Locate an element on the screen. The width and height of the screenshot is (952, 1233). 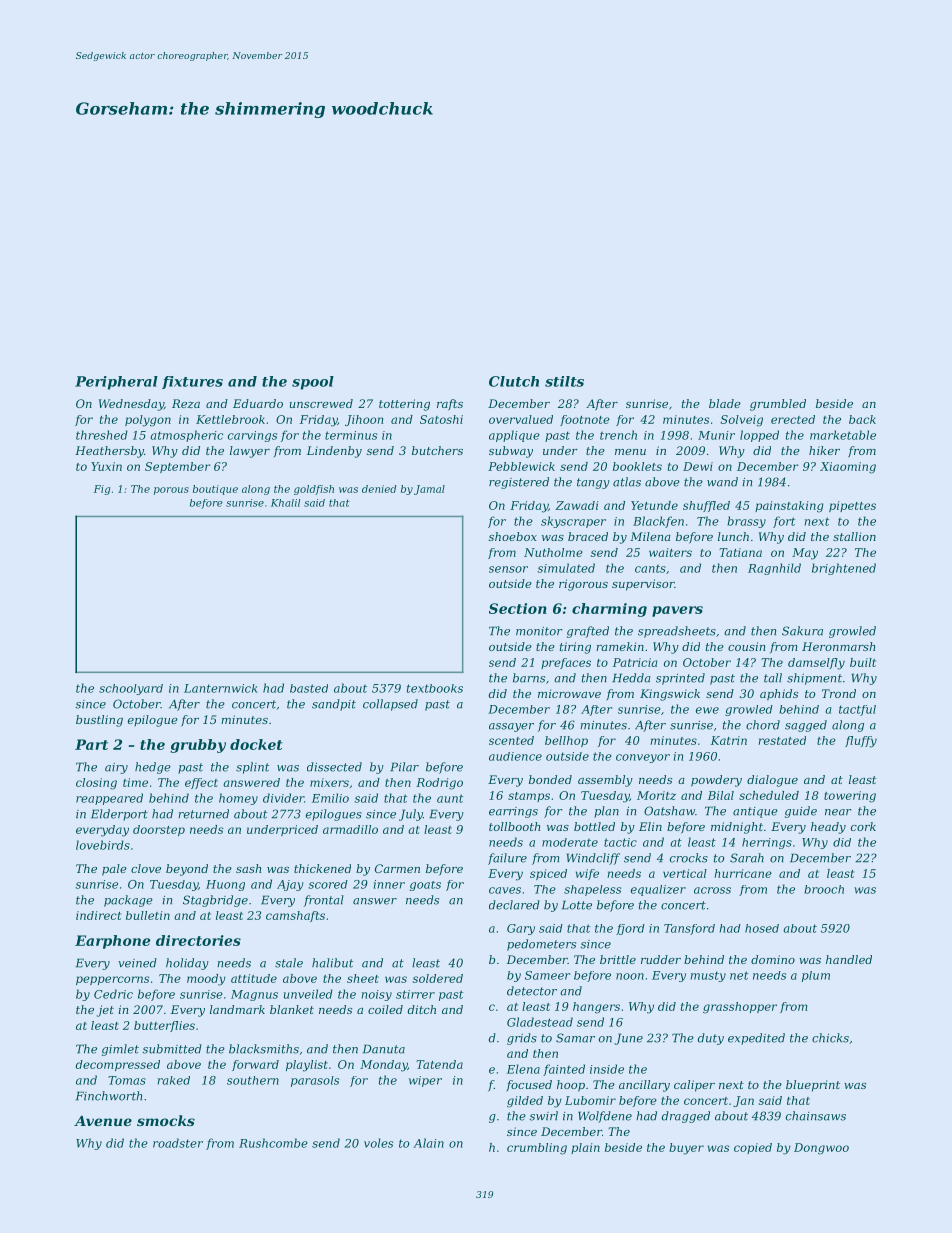
stilts is located at coordinates (564, 381).
